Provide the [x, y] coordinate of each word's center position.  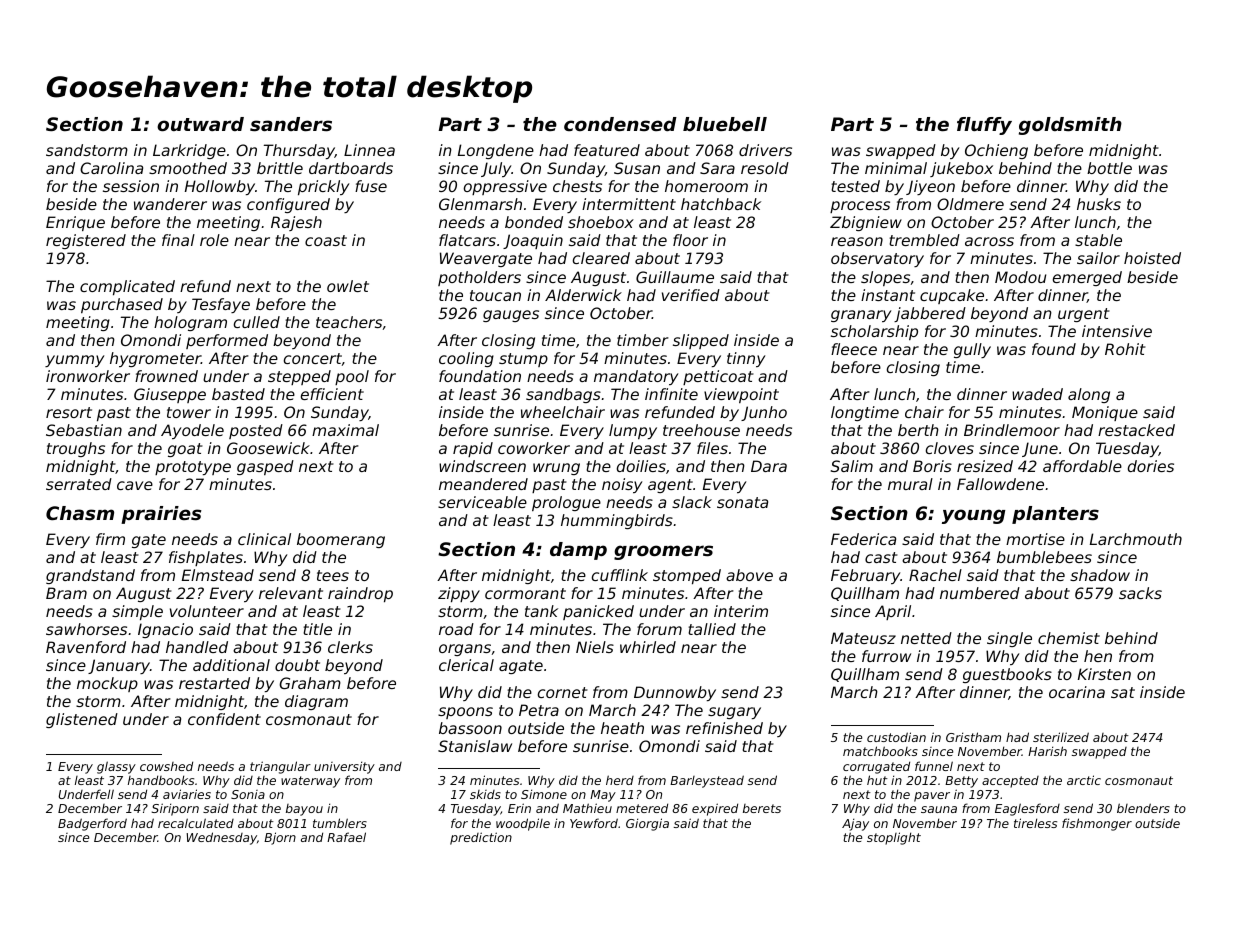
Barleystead [707, 781]
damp [578, 551]
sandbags [563, 395]
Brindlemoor [1012, 430]
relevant [291, 593]
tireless [1035, 823]
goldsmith [1070, 126]
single [1009, 639]
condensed [620, 124]
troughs [76, 449]
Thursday [299, 151]
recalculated [196, 823]
